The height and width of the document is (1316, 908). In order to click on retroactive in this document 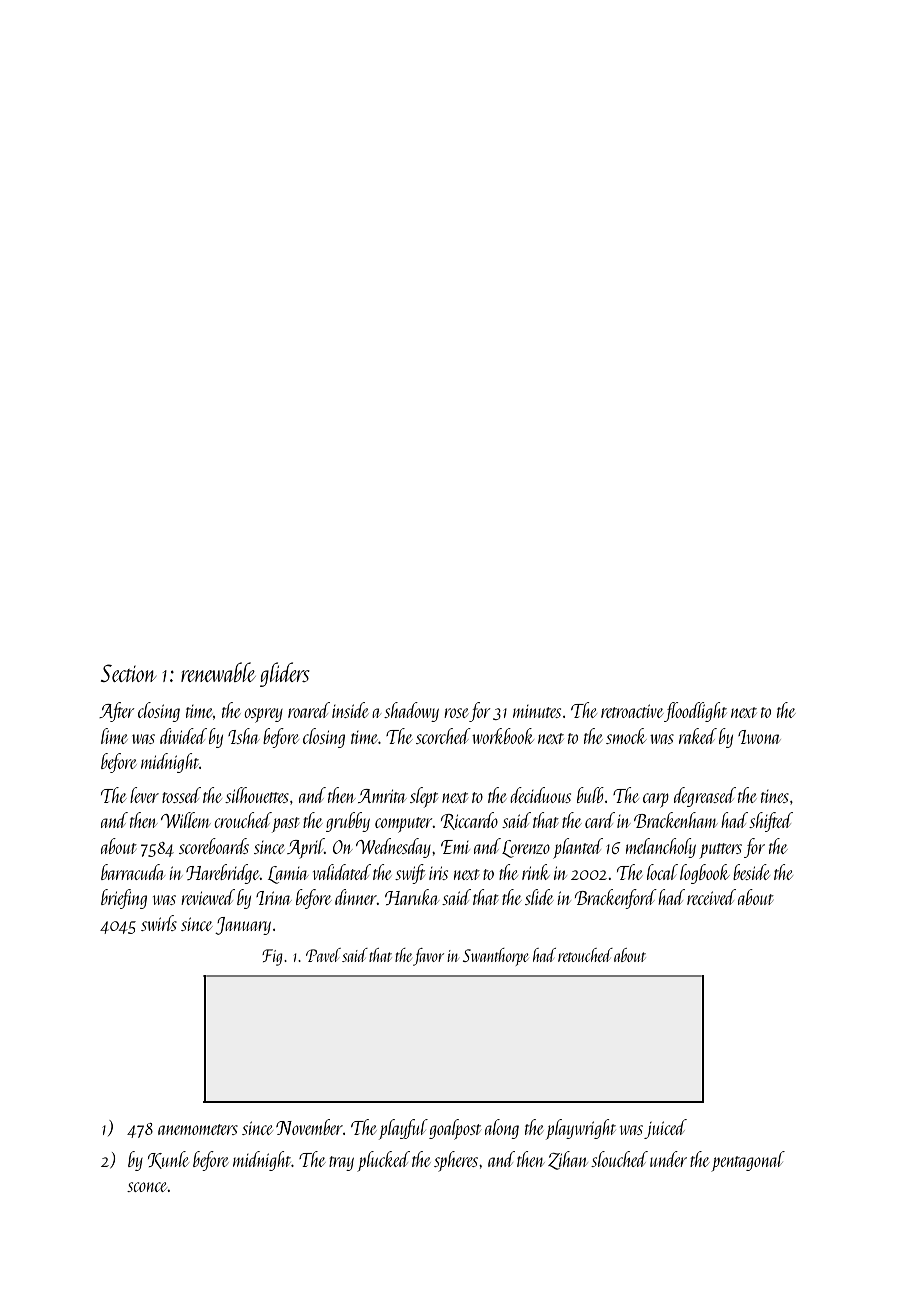, I will do `click(632, 711)`.
